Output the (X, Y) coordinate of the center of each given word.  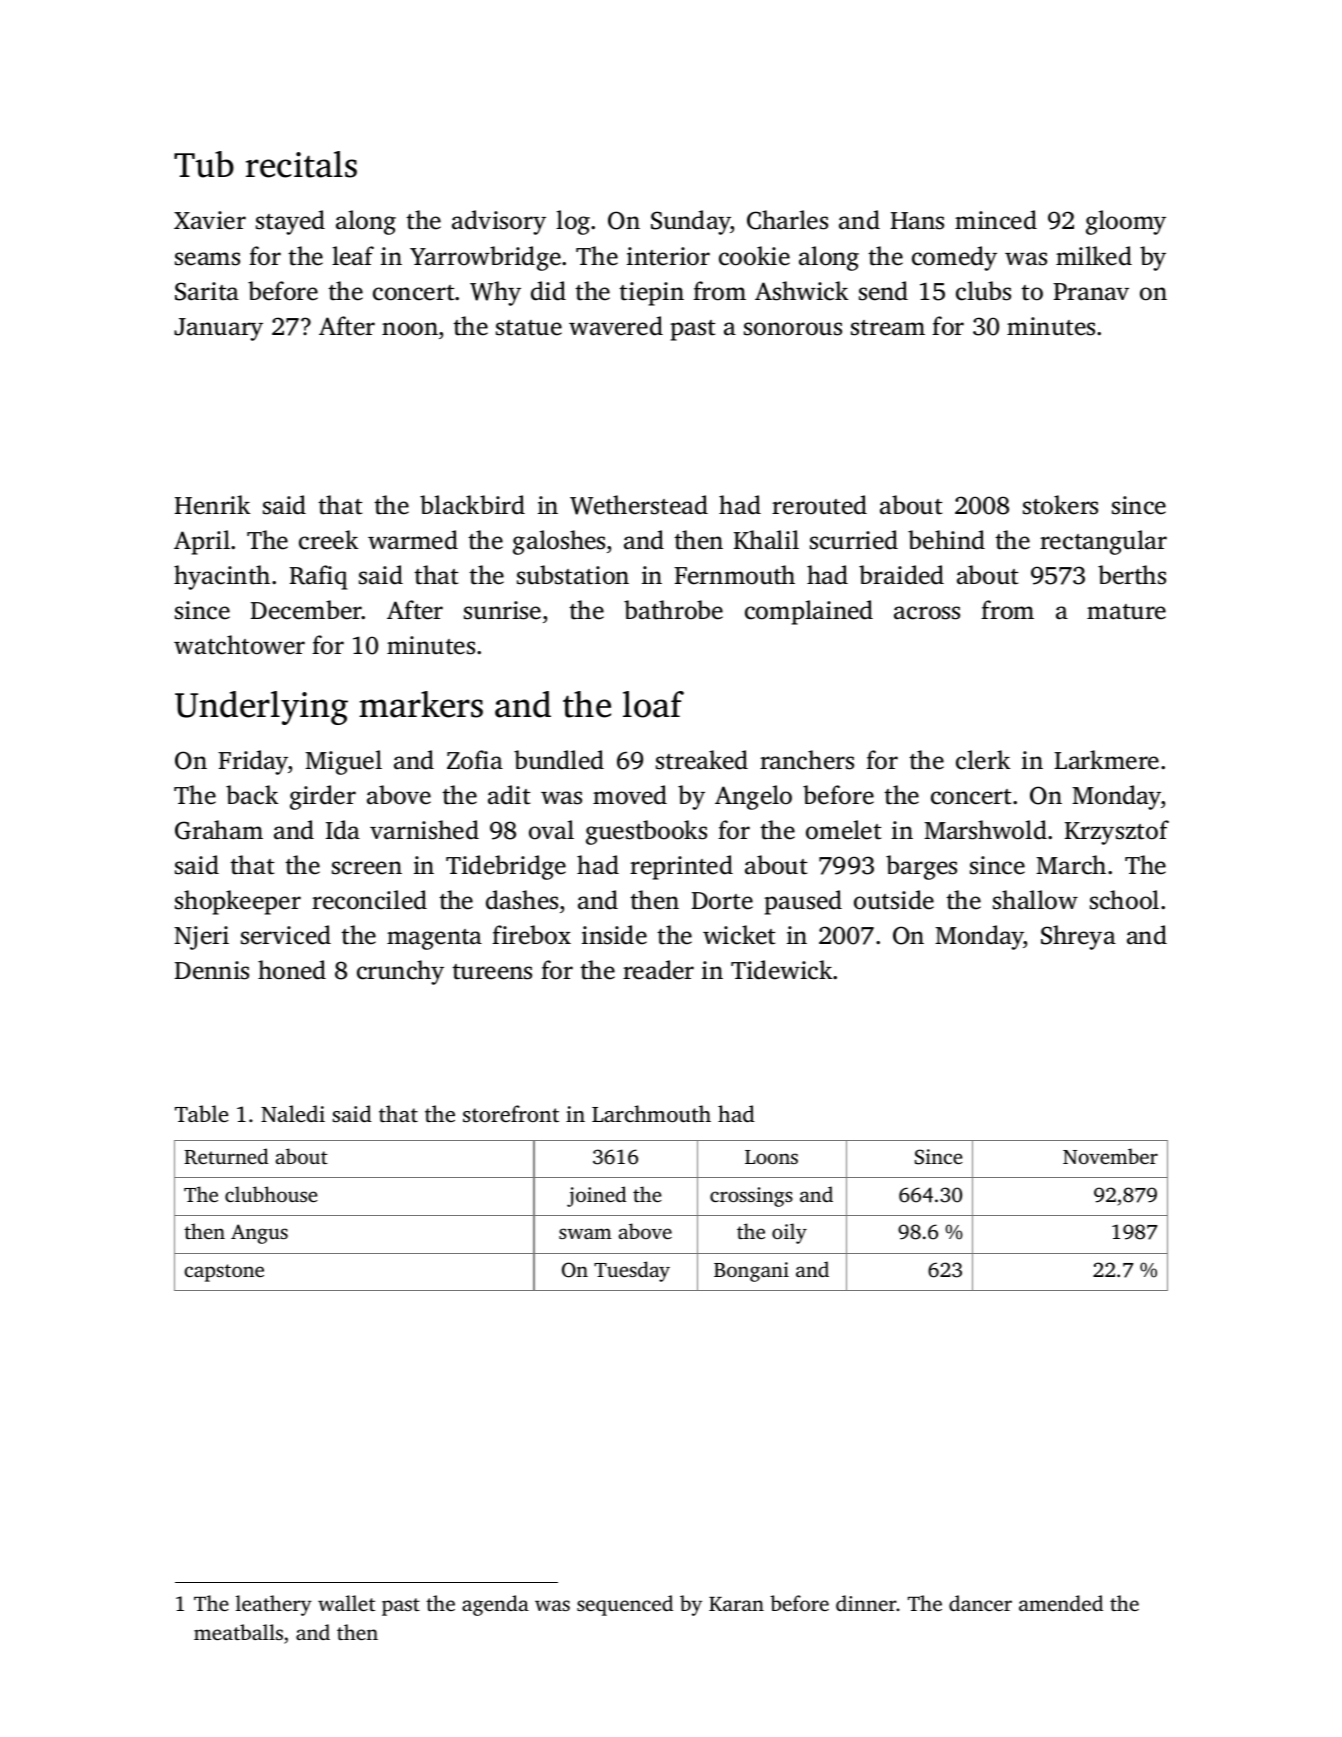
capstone (224, 1273)
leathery (274, 1605)
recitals (301, 164)
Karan (736, 1604)
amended (1061, 1603)
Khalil (766, 540)
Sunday (691, 222)
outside (894, 900)
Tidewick (782, 970)
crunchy (400, 972)
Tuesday (632, 1271)
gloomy (1126, 222)
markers (421, 704)
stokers (1060, 505)
